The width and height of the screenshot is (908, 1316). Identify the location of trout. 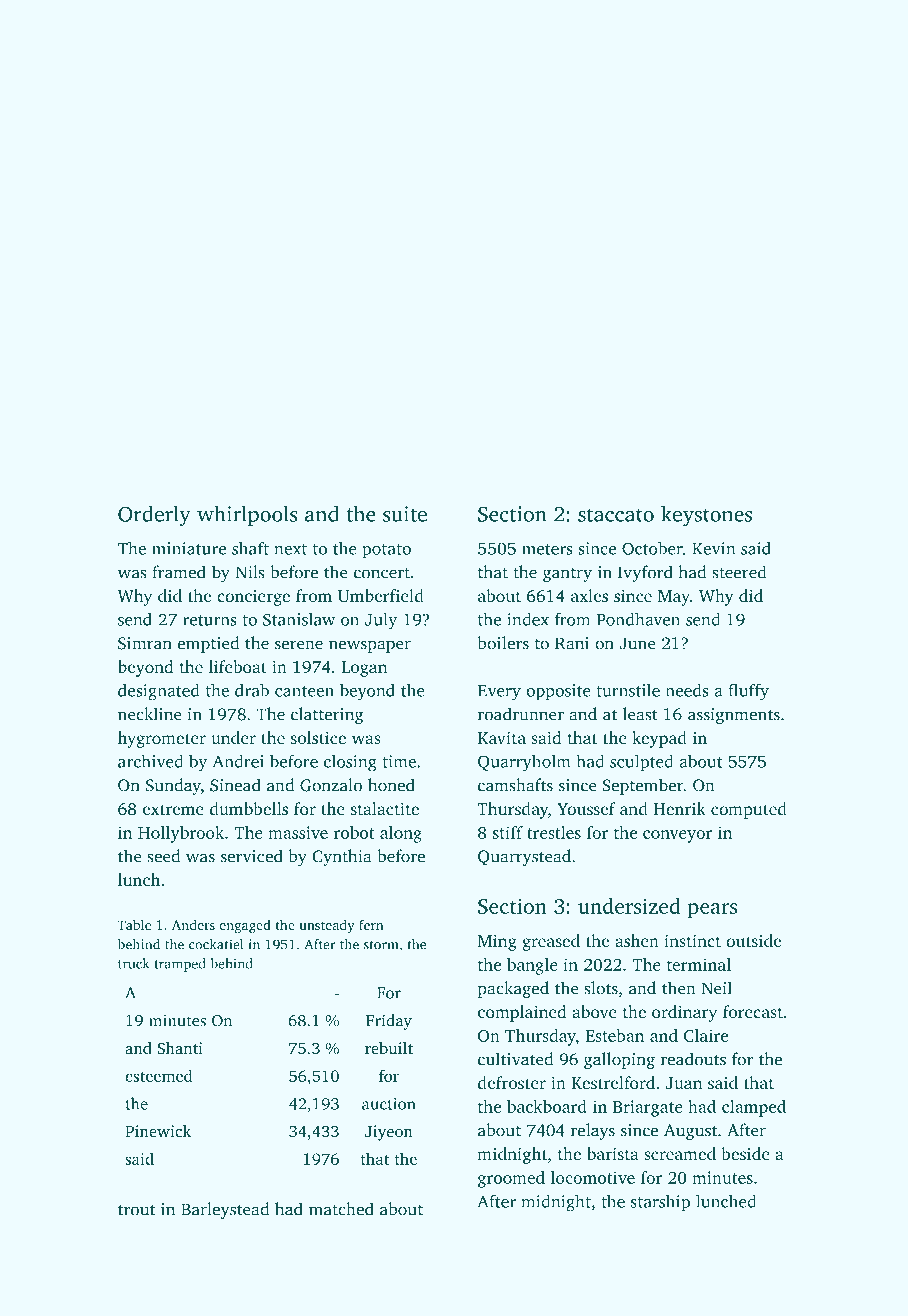
(136, 1210).
